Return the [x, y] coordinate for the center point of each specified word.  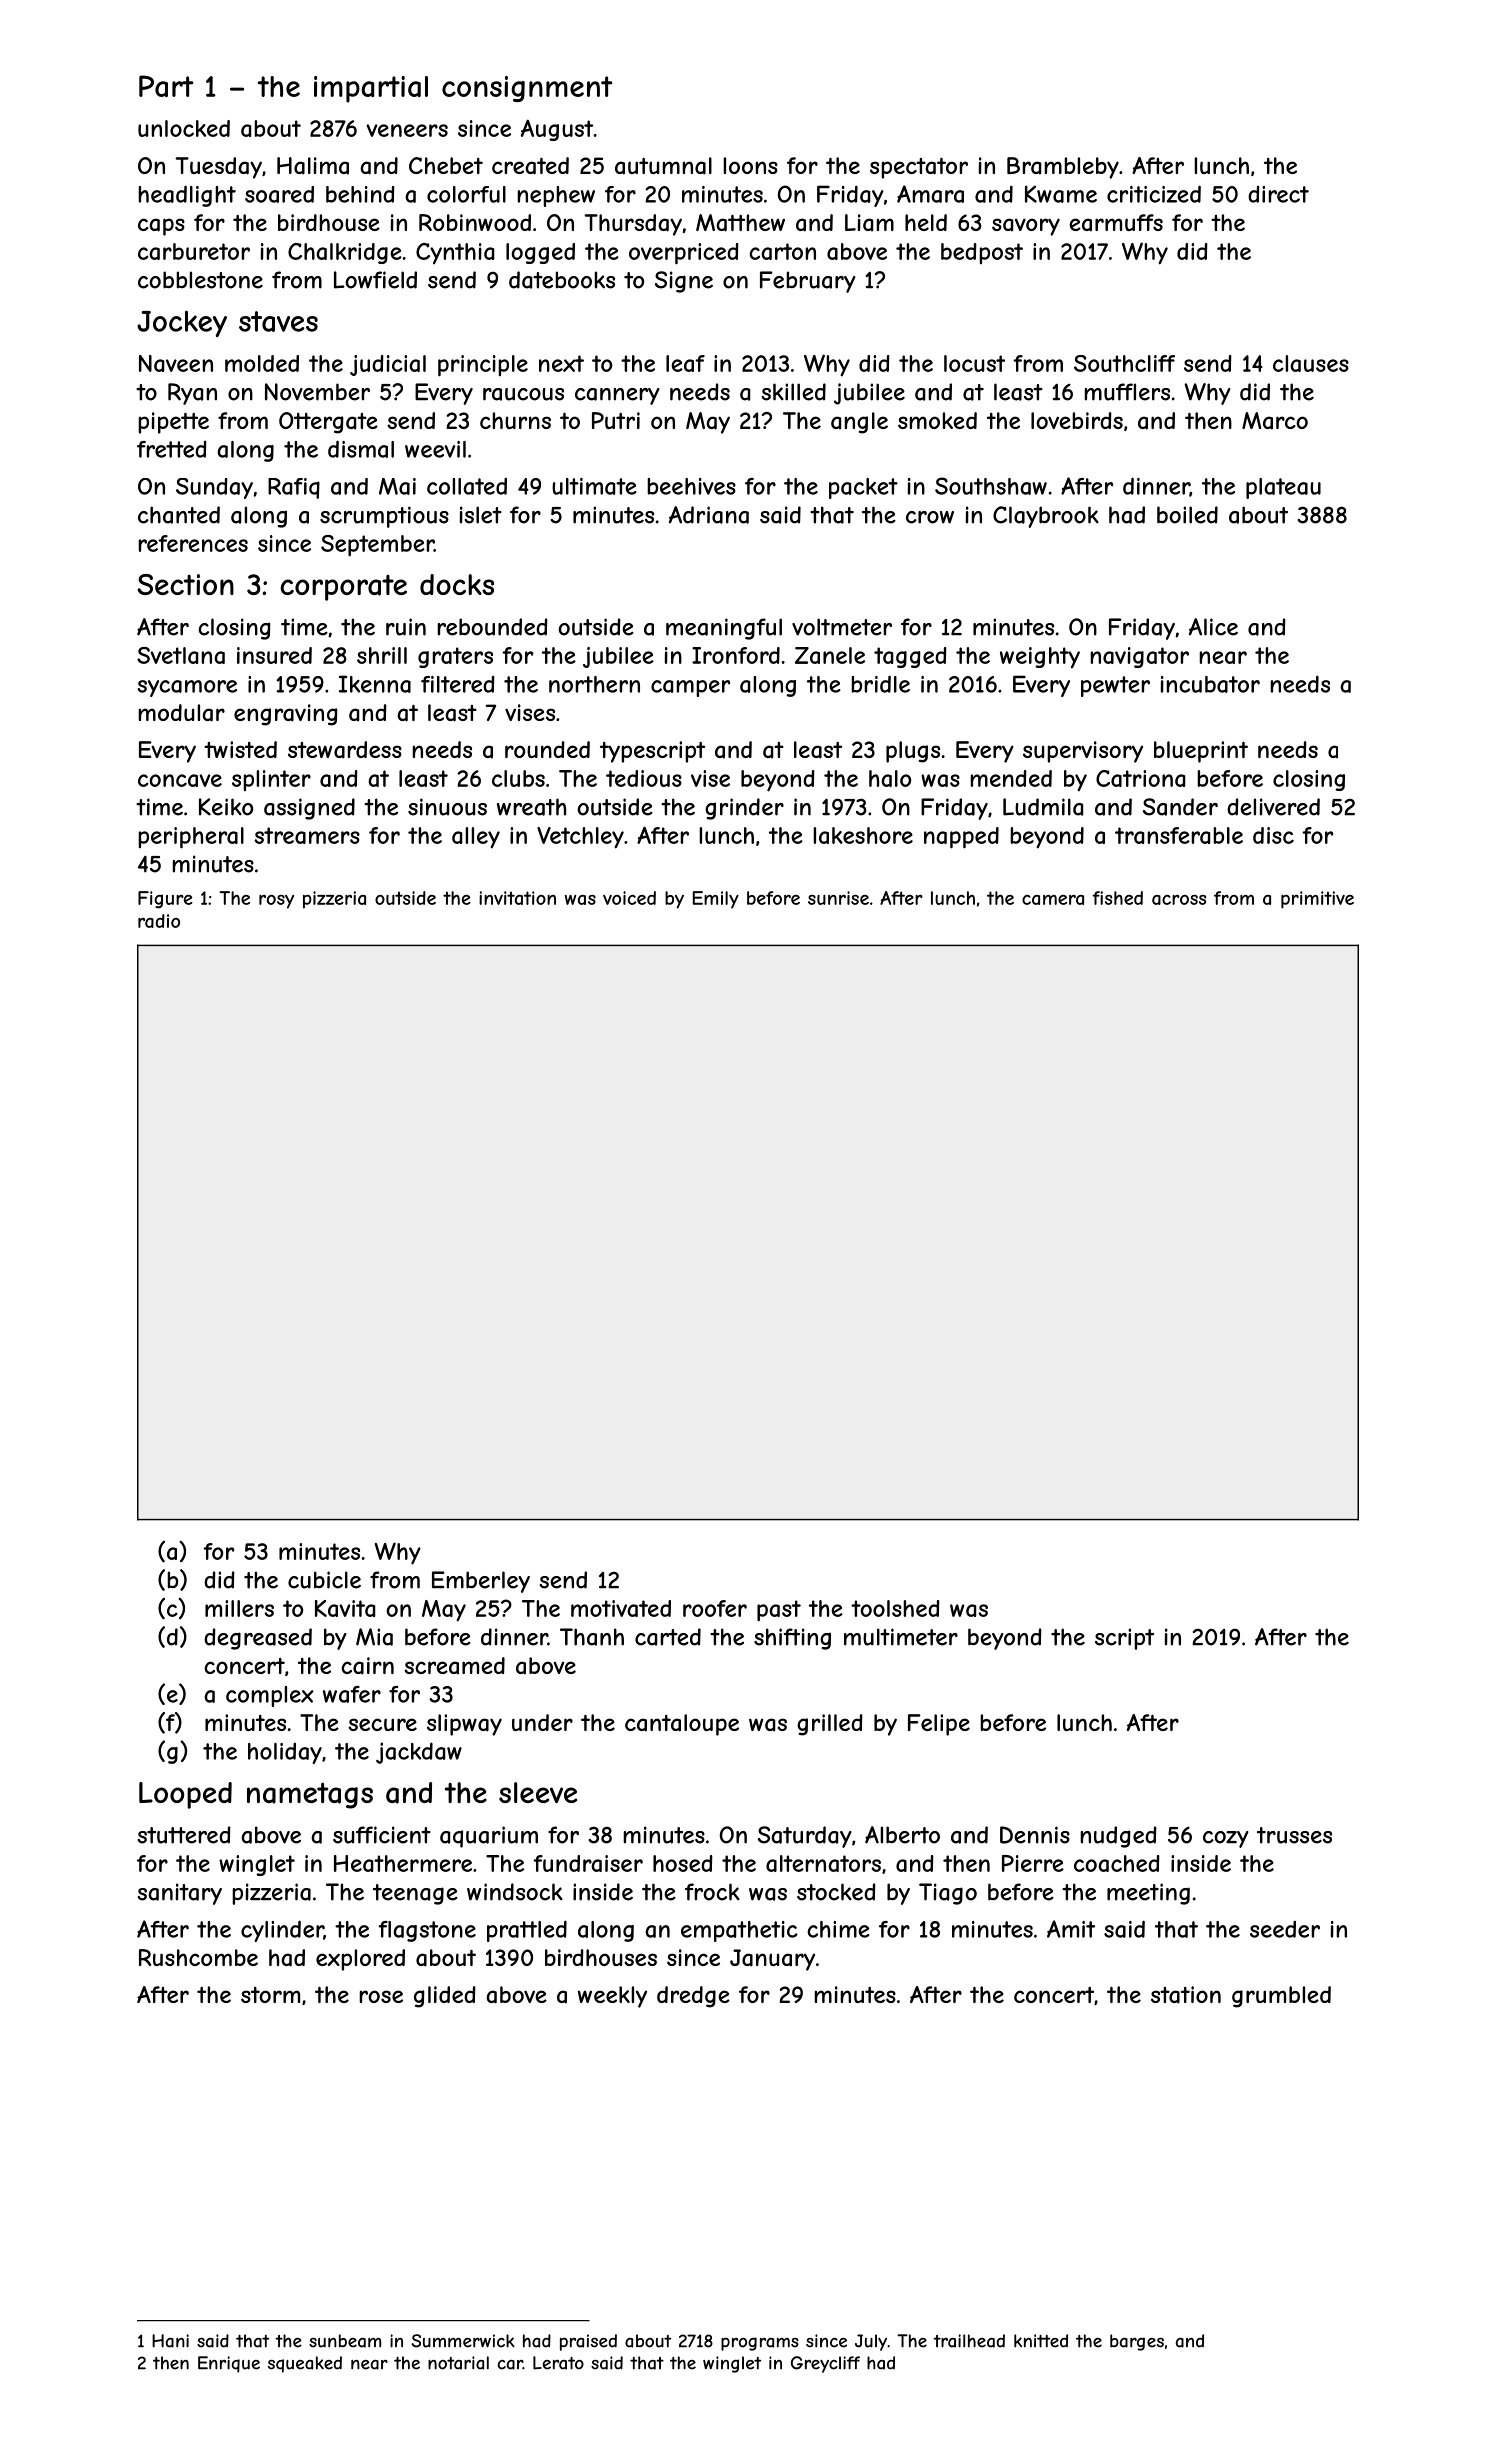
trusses [1294, 1835]
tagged [910, 657]
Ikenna [375, 684]
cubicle [324, 1580]
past [779, 1611]
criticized [1154, 194]
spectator [919, 168]
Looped [185, 1795]
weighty [1040, 657]
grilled [830, 1725]
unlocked [184, 128]
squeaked [305, 2364]
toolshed [895, 1608]
